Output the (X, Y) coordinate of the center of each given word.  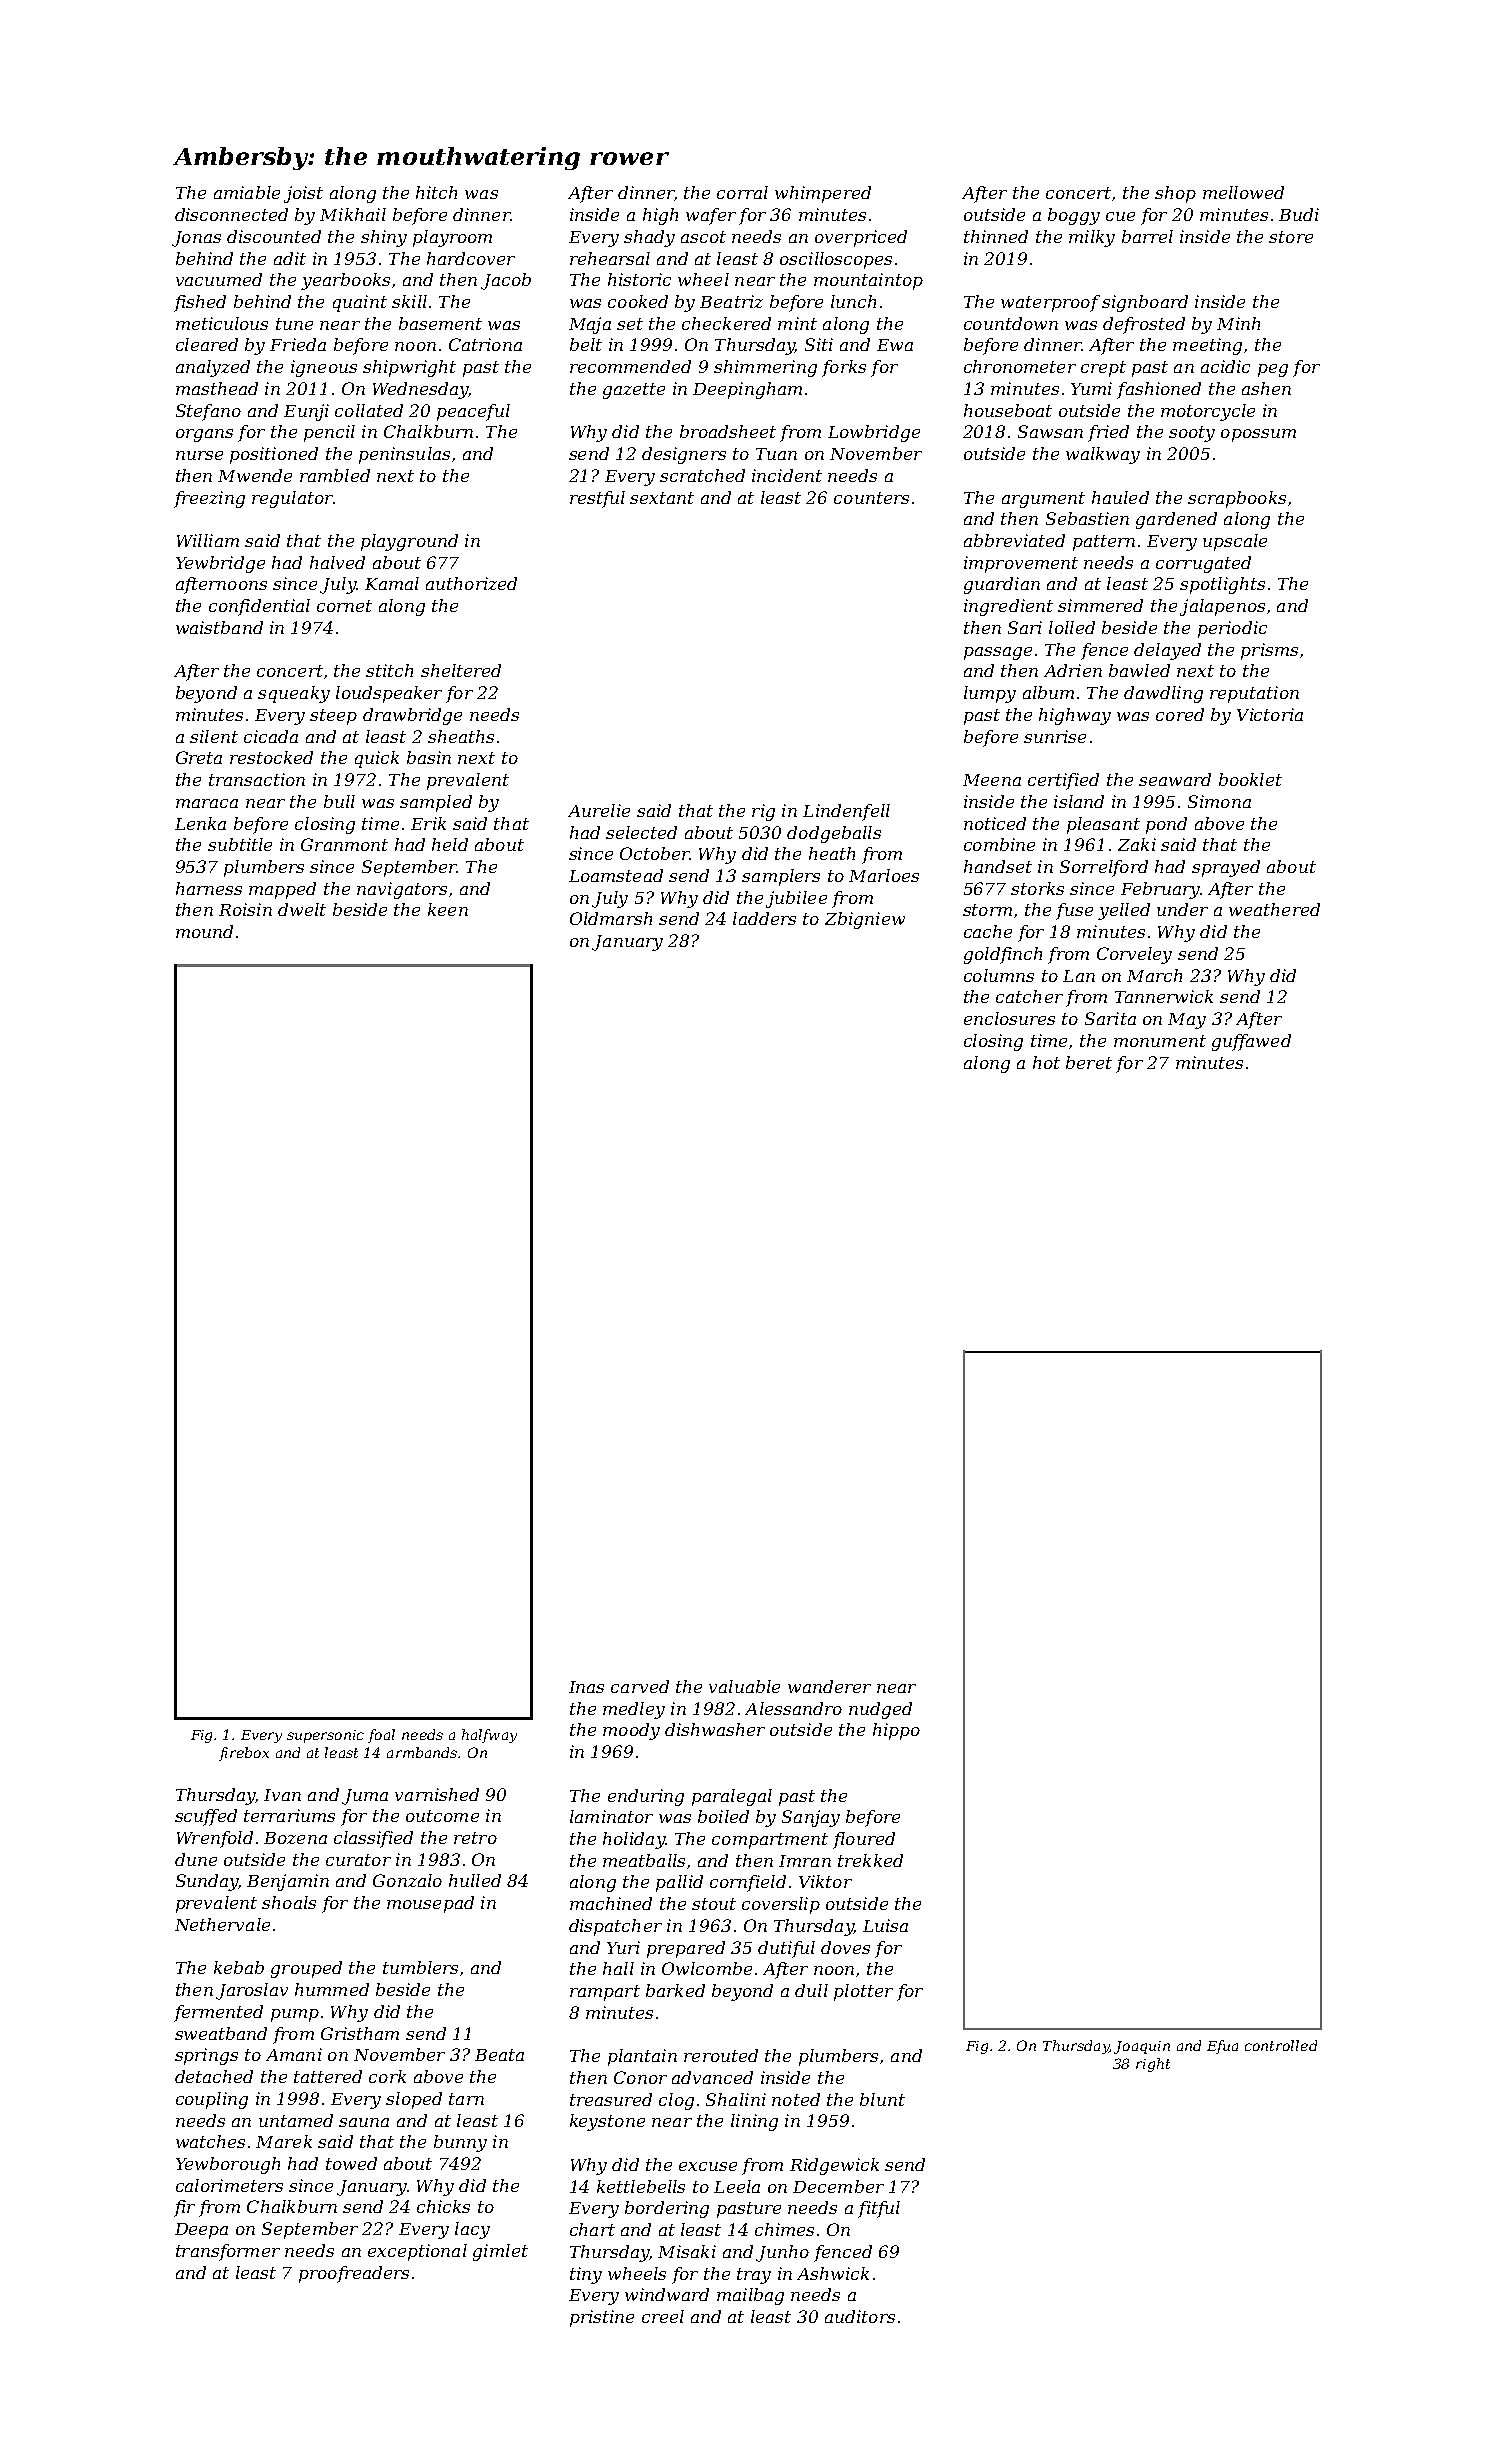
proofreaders (354, 2274)
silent (214, 736)
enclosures (1009, 1018)
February (1160, 890)
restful (597, 499)
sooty (1192, 434)
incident (787, 475)
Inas (586, 1687)
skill (409, 301)
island (1079, 801)
